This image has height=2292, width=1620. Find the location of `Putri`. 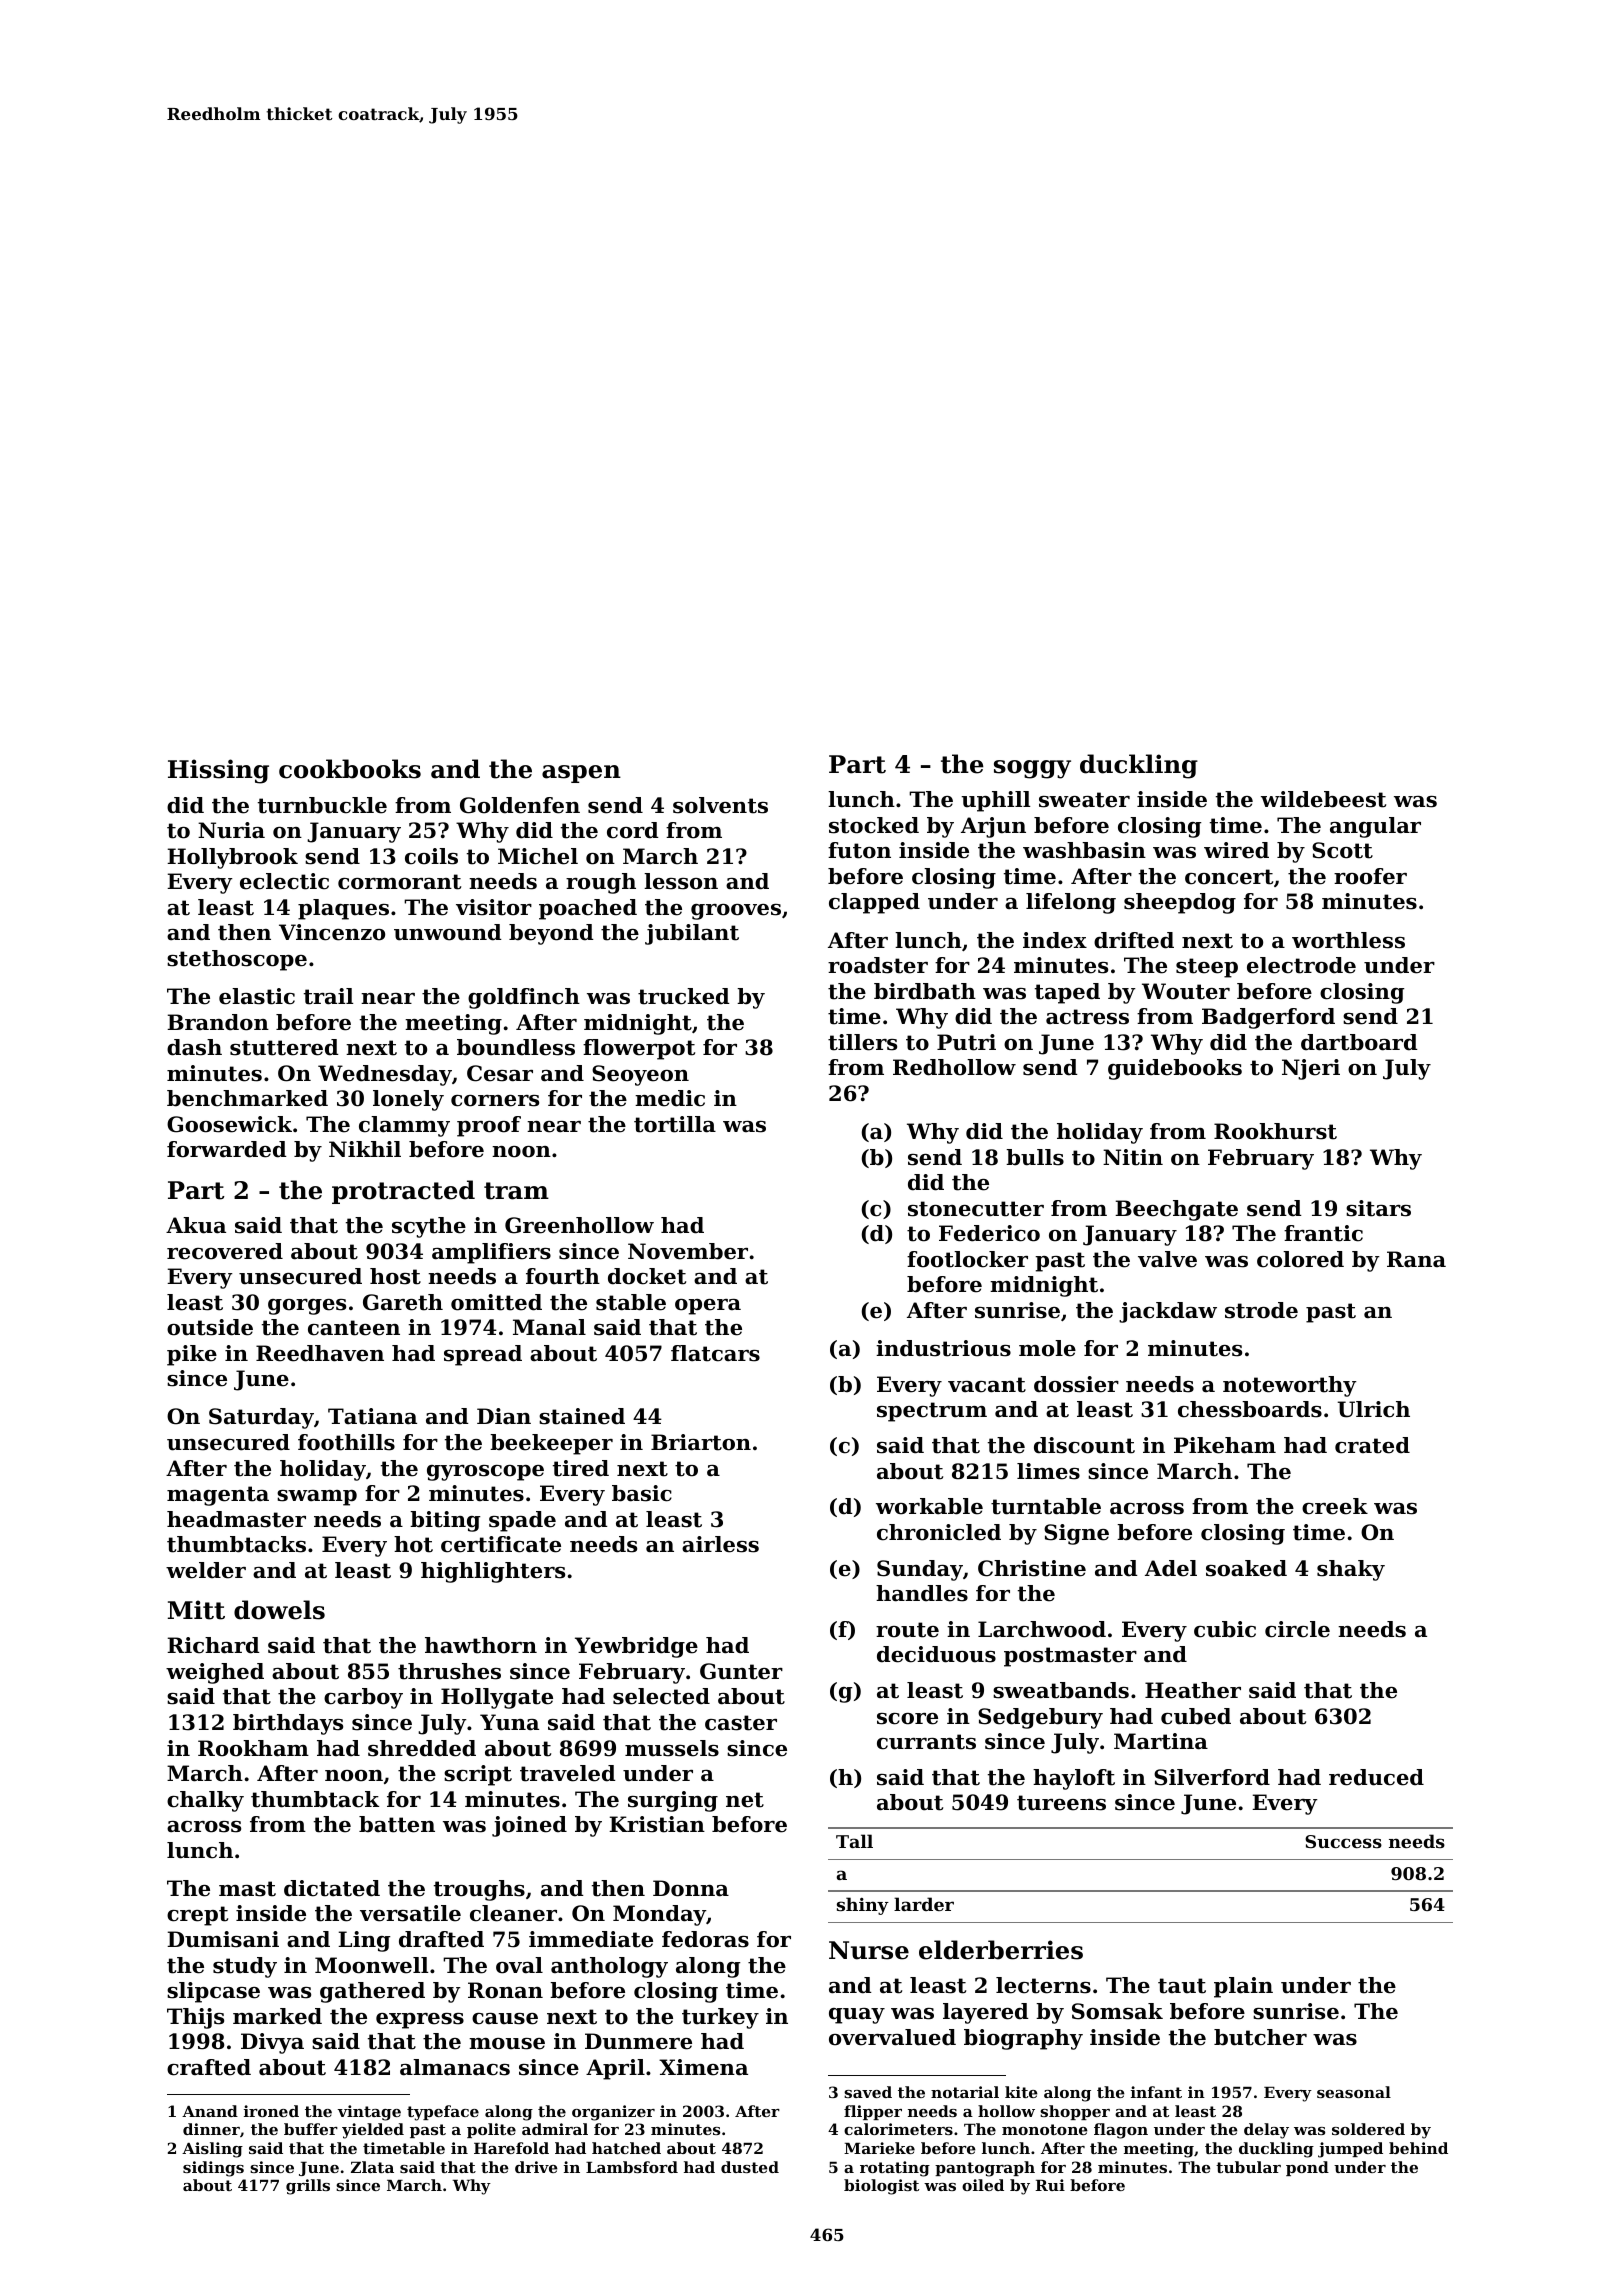

Putri is located at coordinates (966, 1042).
